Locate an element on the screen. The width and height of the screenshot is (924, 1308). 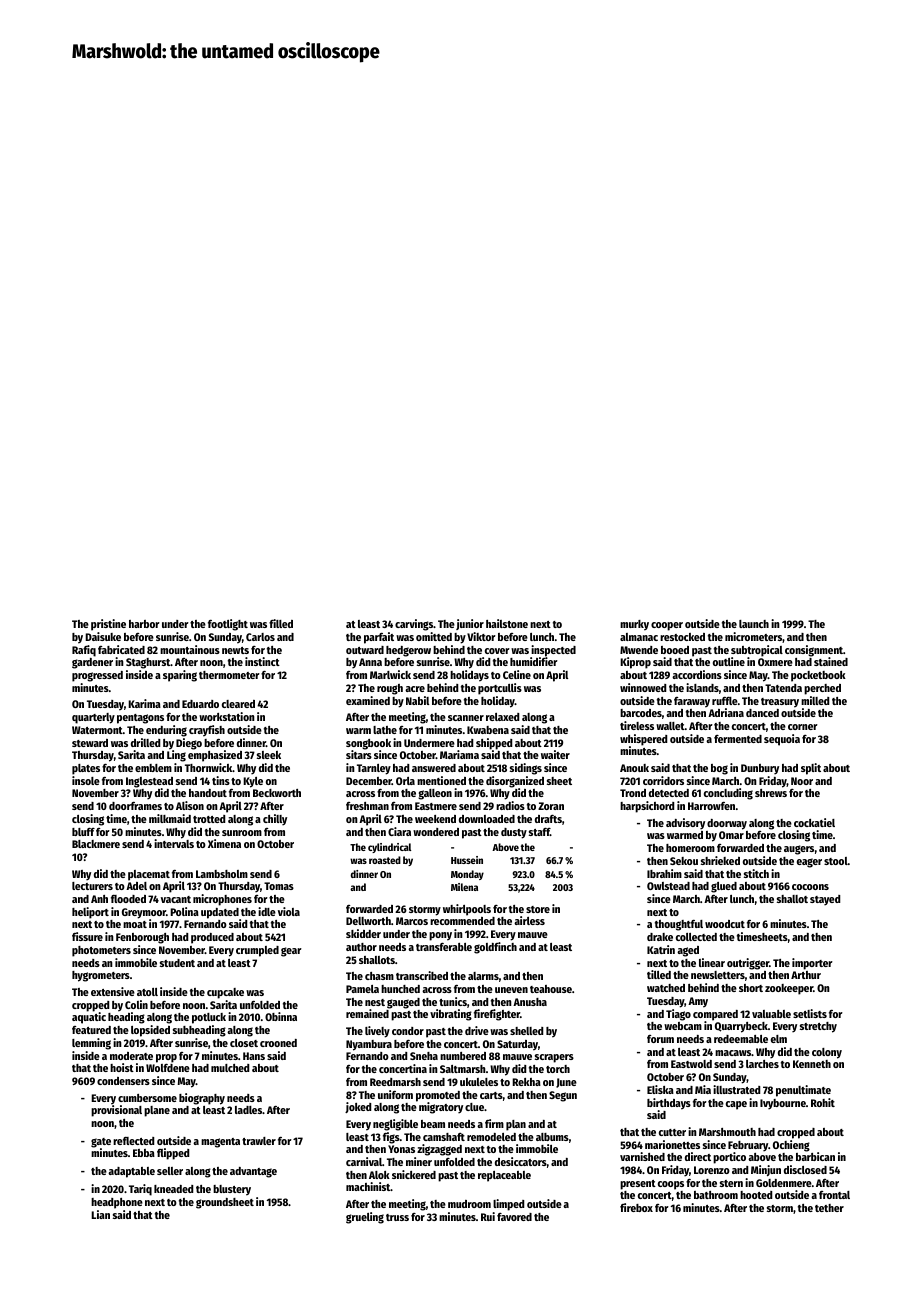
lathe is located at coordinates (385, 730).
